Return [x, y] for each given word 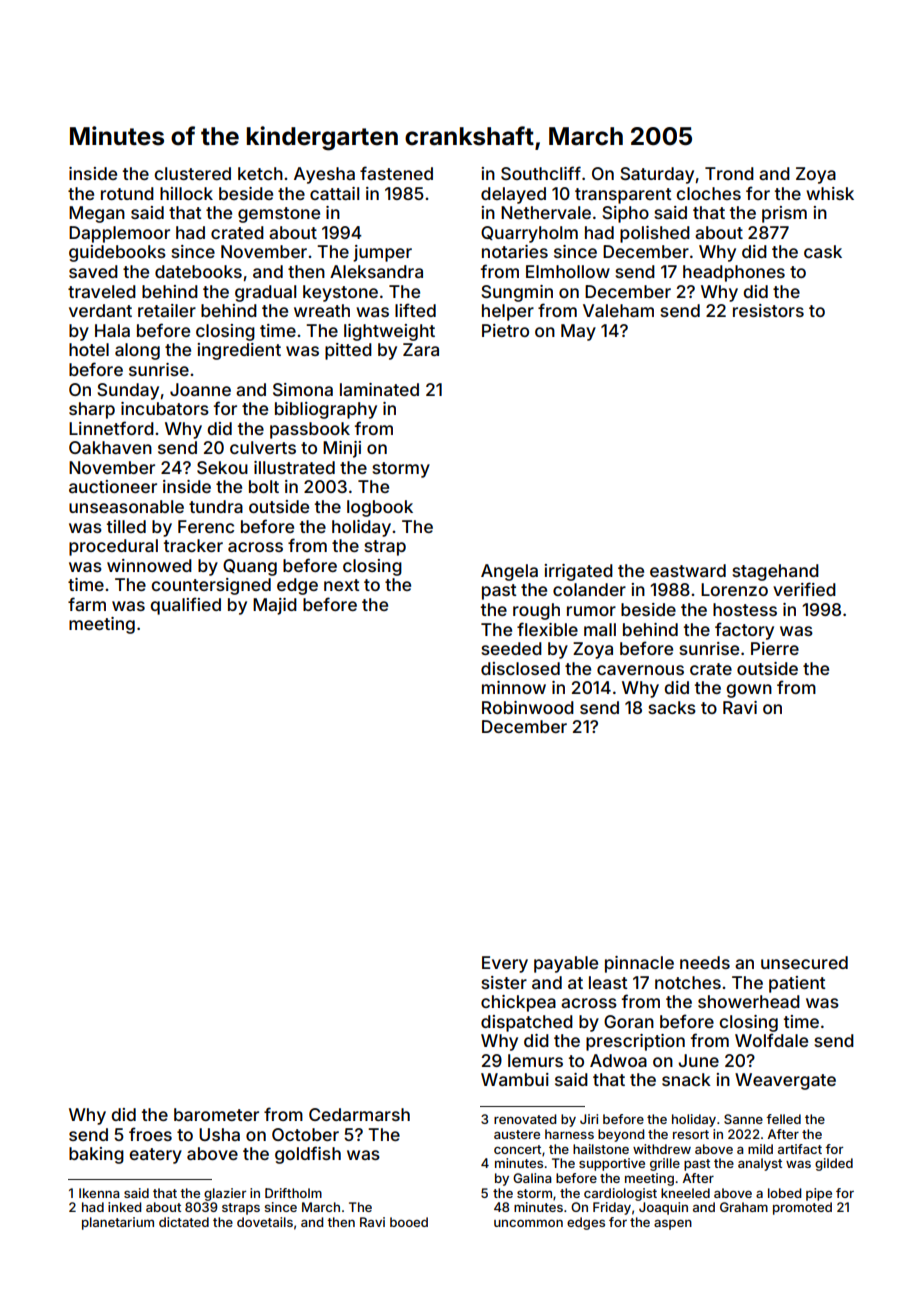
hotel [89, 349]
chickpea [518, 1003]
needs [705, 962]
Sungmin [517, 293]
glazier [225, 1194]
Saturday [657, 175]
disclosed [520, 668]
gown [749, 691]
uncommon [528, 1223]
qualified [185, 606]
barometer [216, 1114]
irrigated [578, 572]
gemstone [279, 215]
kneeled [685, 1193]
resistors [768, 310]
